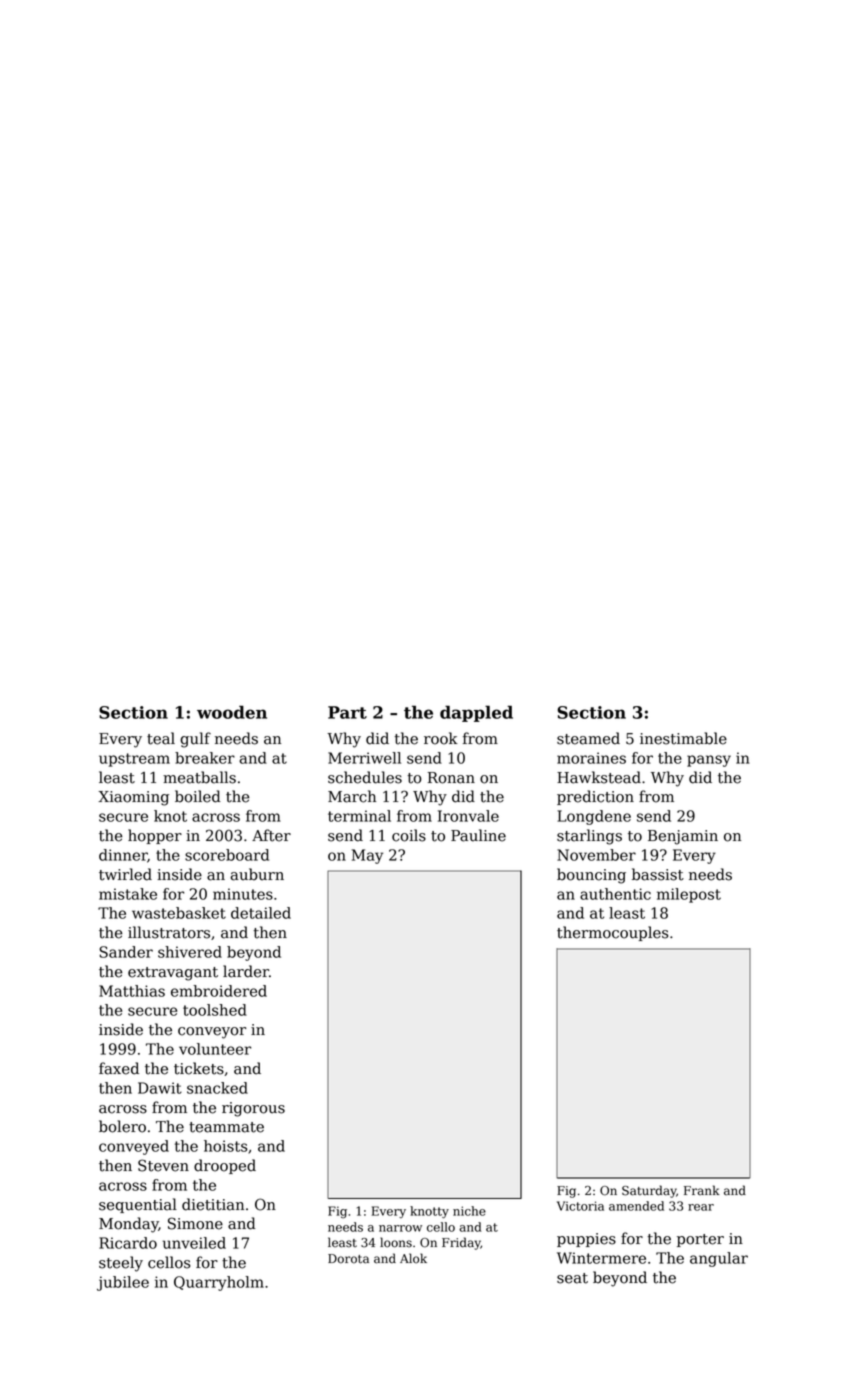 Image resolution: width=849 pixels, height=1400 pixels. I want to click on inestimable, so click(683, 738).
